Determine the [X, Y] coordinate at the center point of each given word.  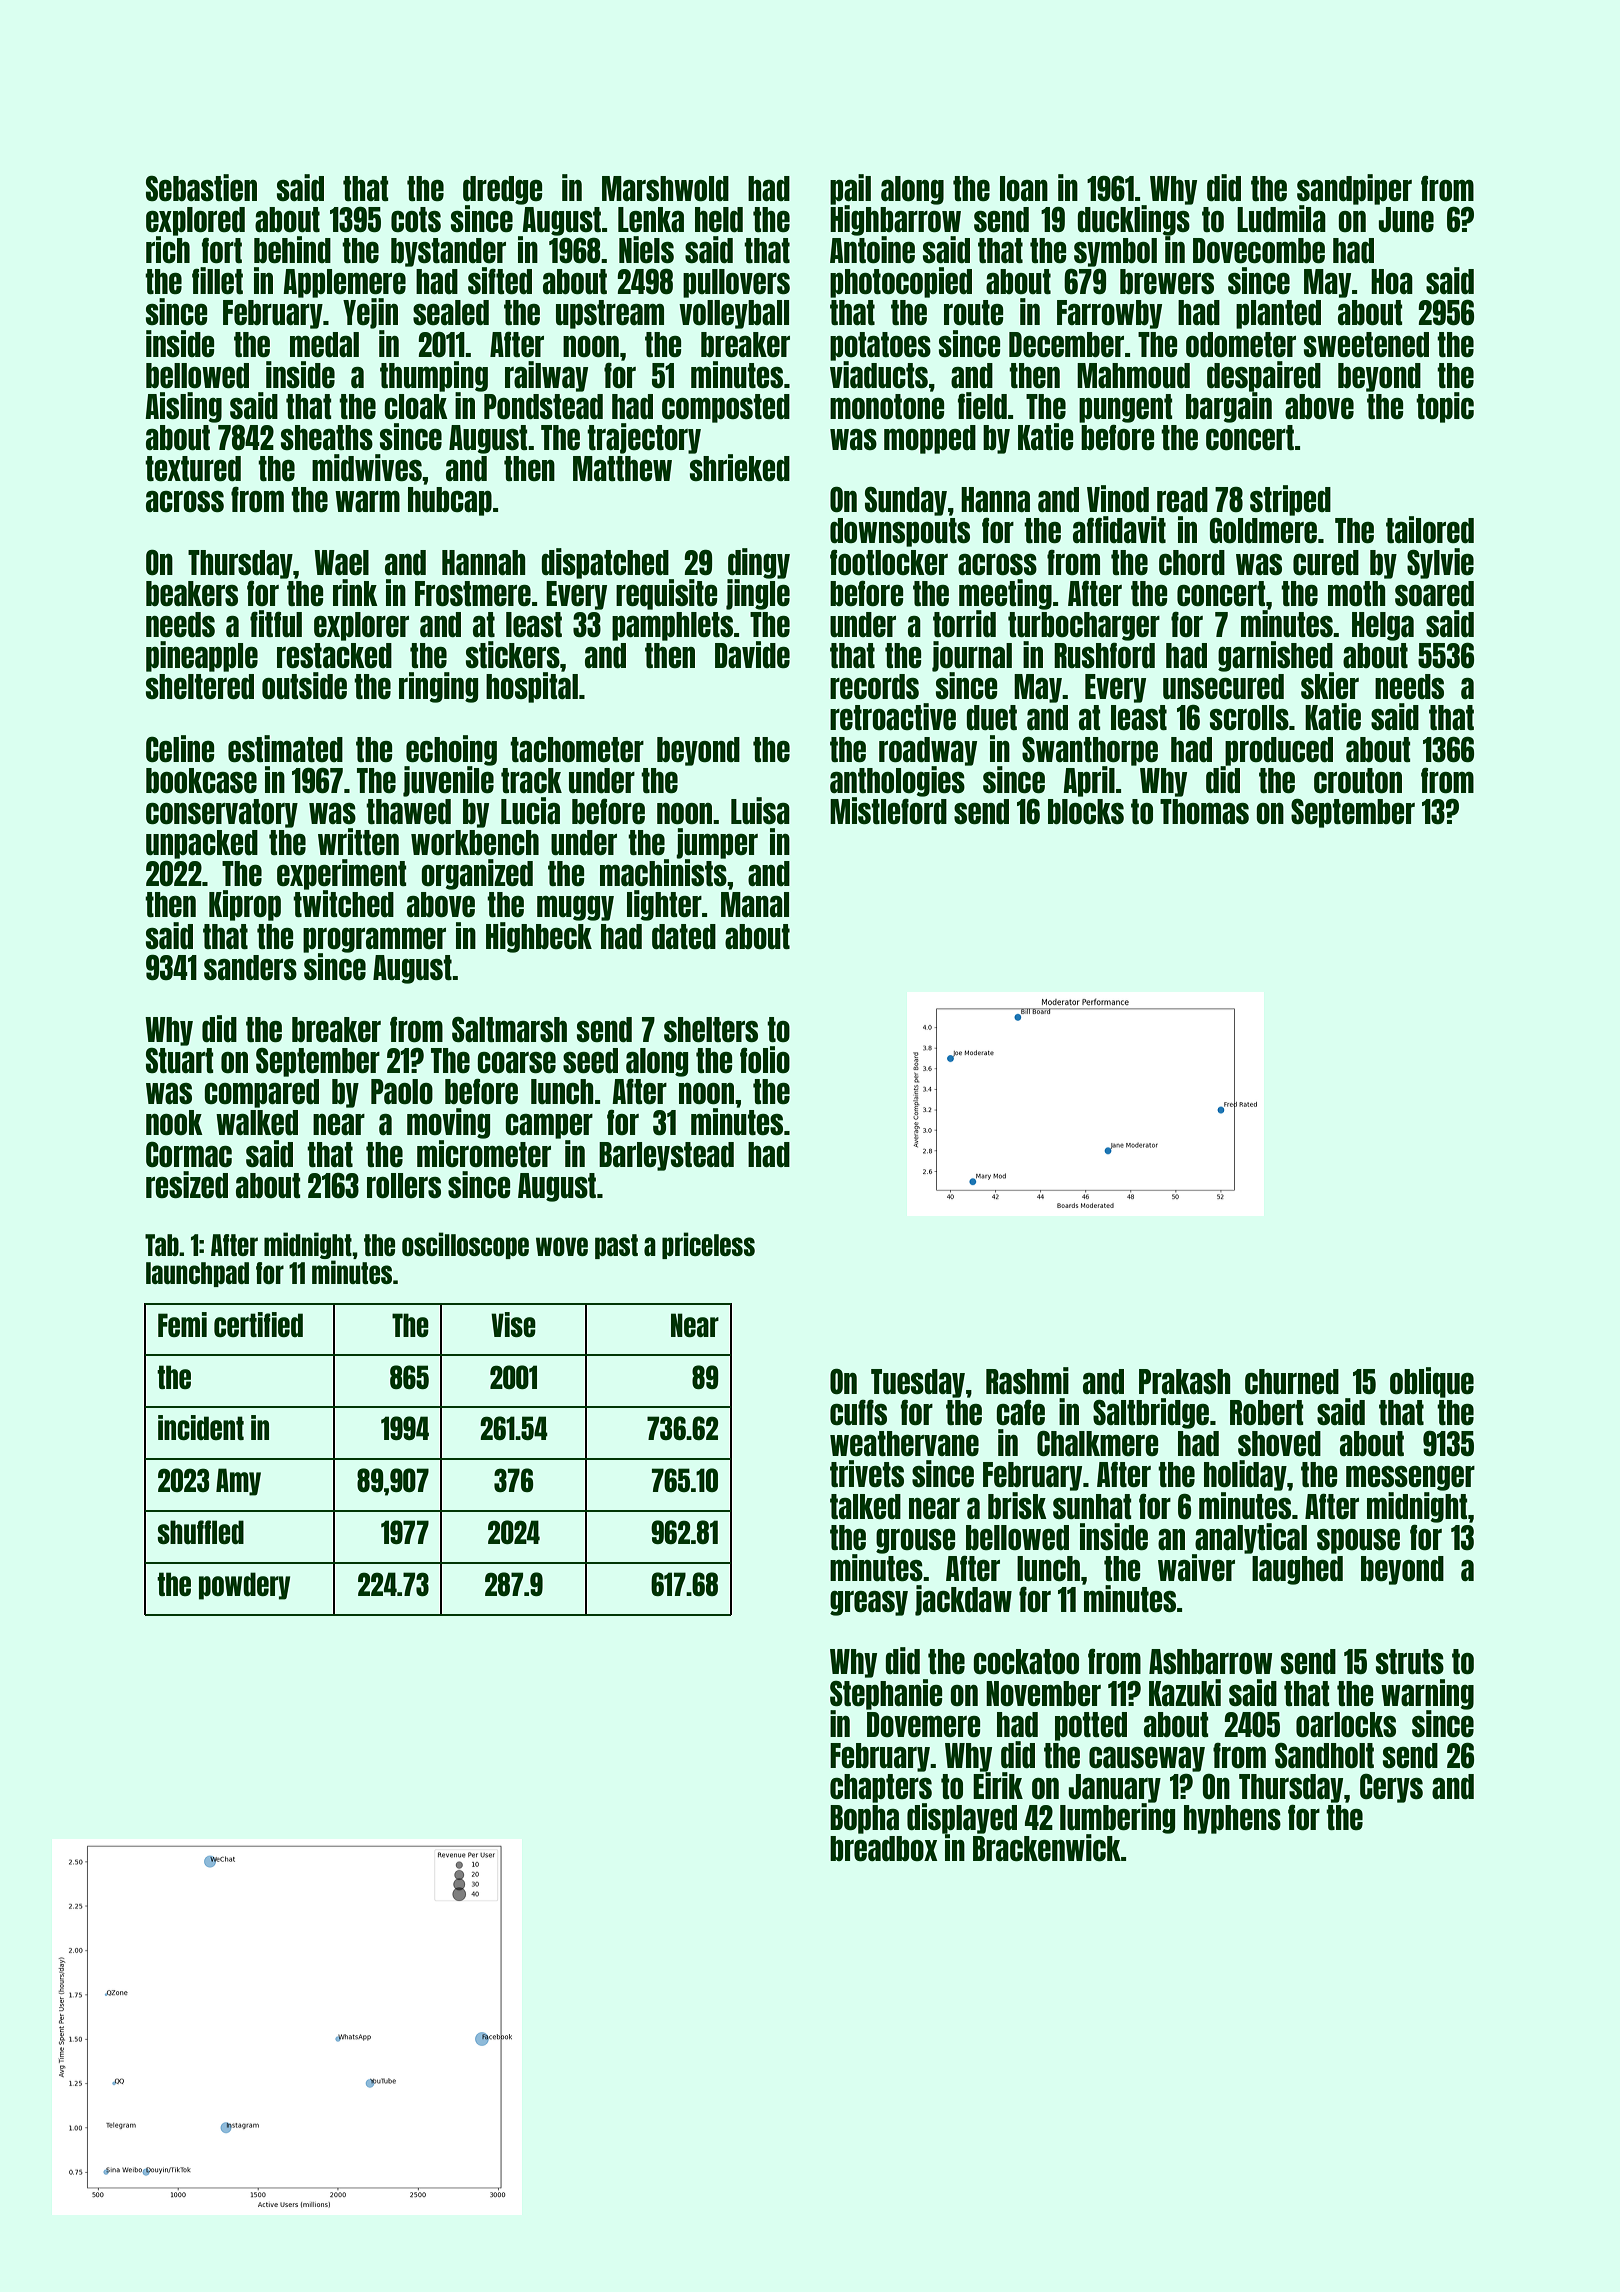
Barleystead [666, 1156]
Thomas [1204, 811]
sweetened [1366, 344]
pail [850, 189]
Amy [238, 1482]
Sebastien [201, 187]
